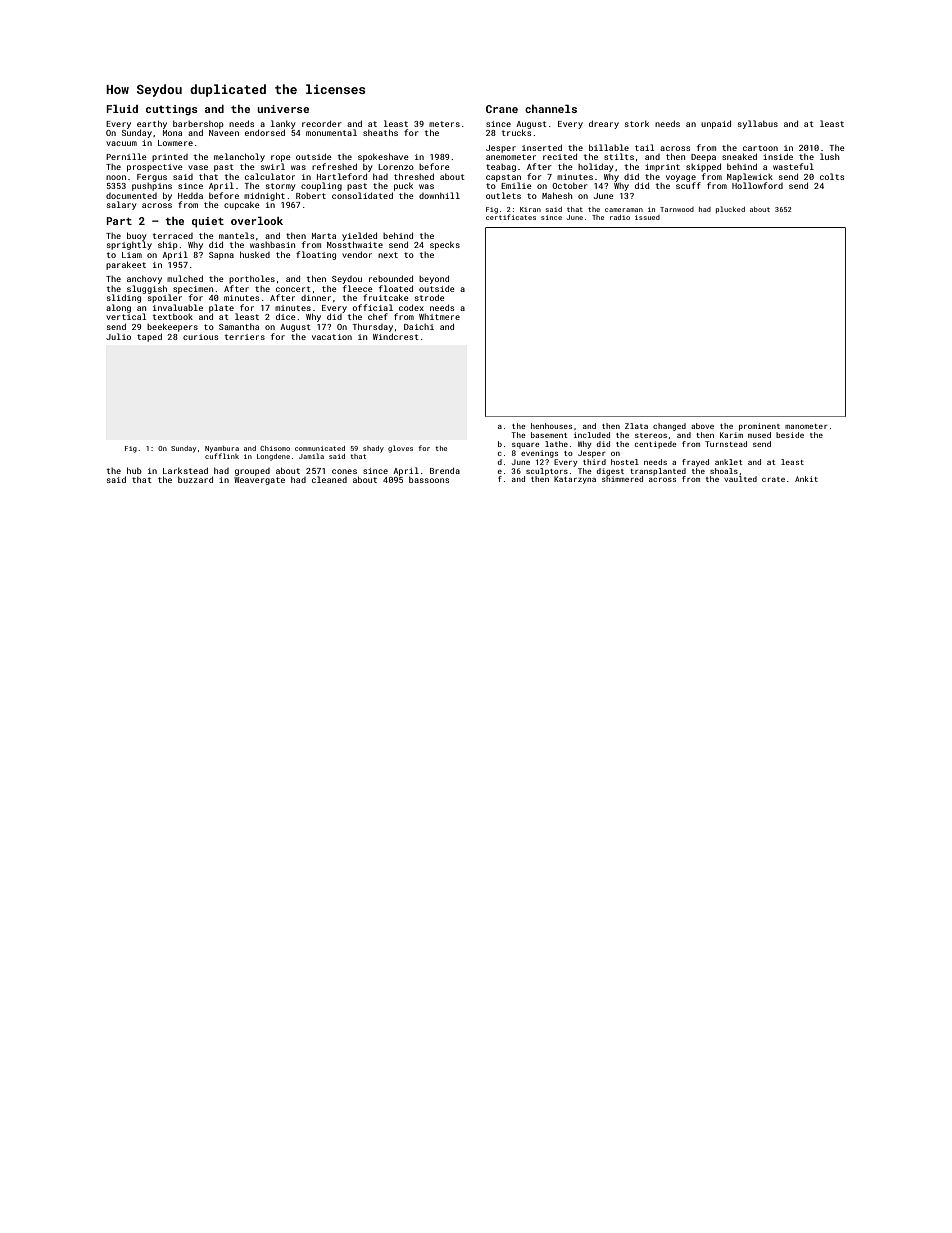 Image resolution: width=952 pixels, height=1233 pixels. I want to click on cupcake, so click(242, 205).
